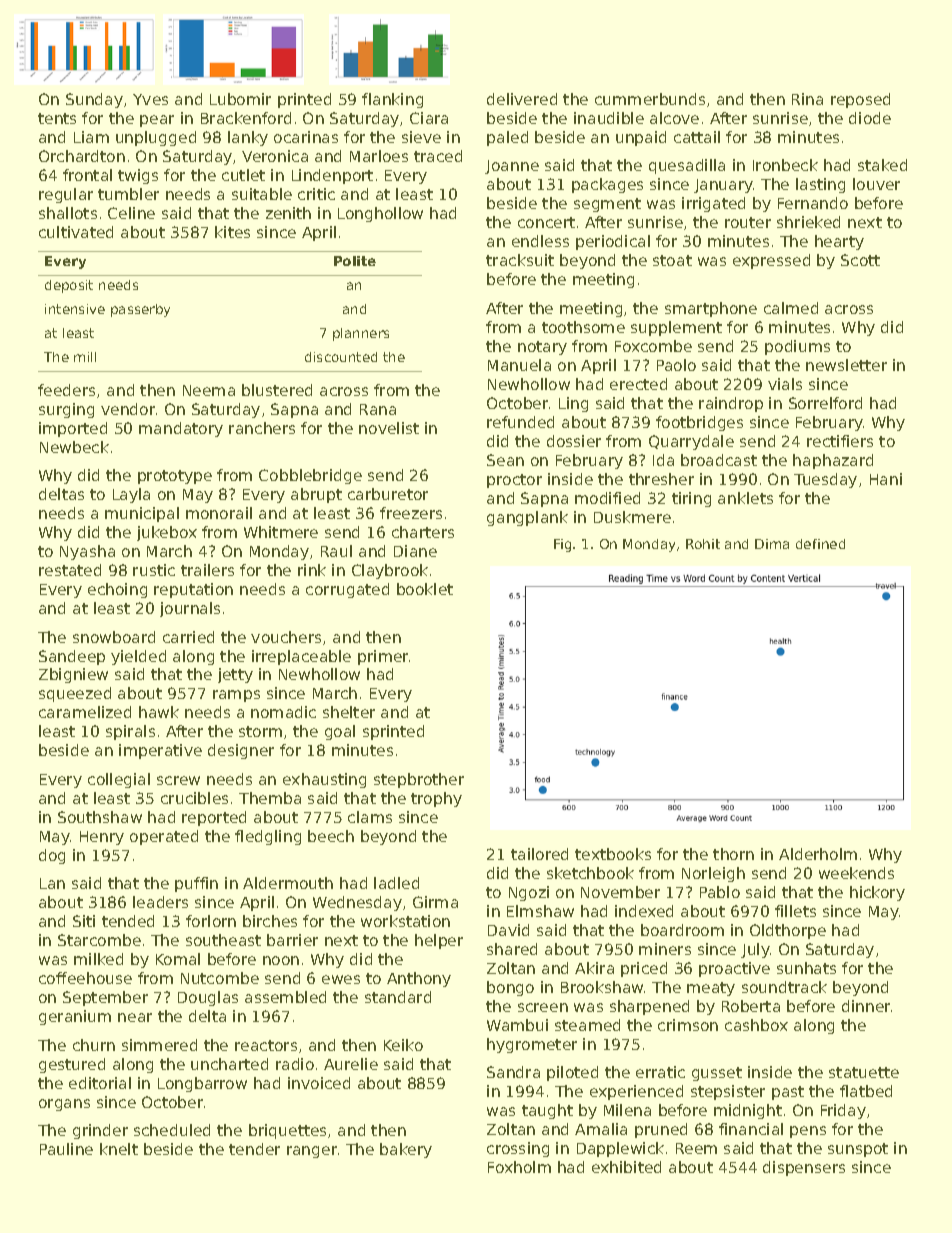 This screenshot has height=1233, width=952. What do you see at coordinates (100, 817) in the screenshot?
I see `Southshaw` at bounding box center [100, 817].
